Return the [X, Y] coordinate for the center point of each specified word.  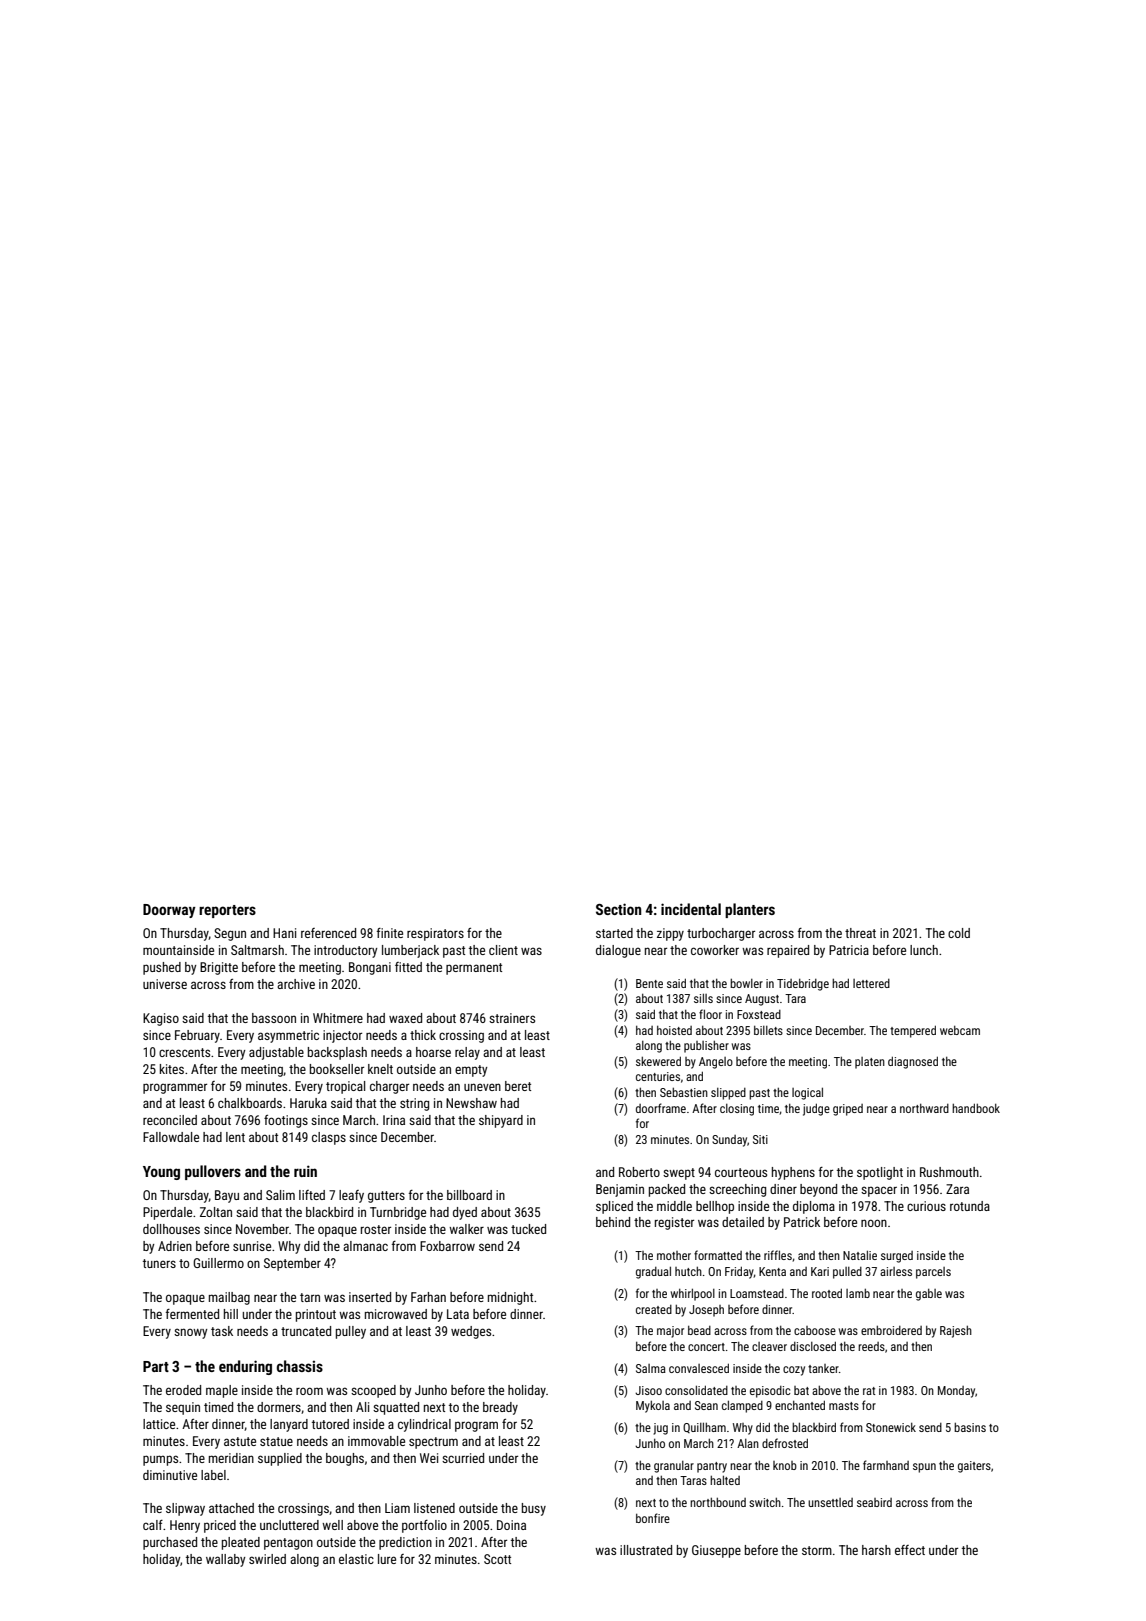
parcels [933, 1273]
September [292, 1264]
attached [231, 1508]
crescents [184, 1052]
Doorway [169, 911]
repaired [788, 951]
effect [910, 1550]
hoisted [674, 1030]
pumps [160, 1460]
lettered [871, 983]
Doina [511, 1525]
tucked [528, 1229]
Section [618, 909]
